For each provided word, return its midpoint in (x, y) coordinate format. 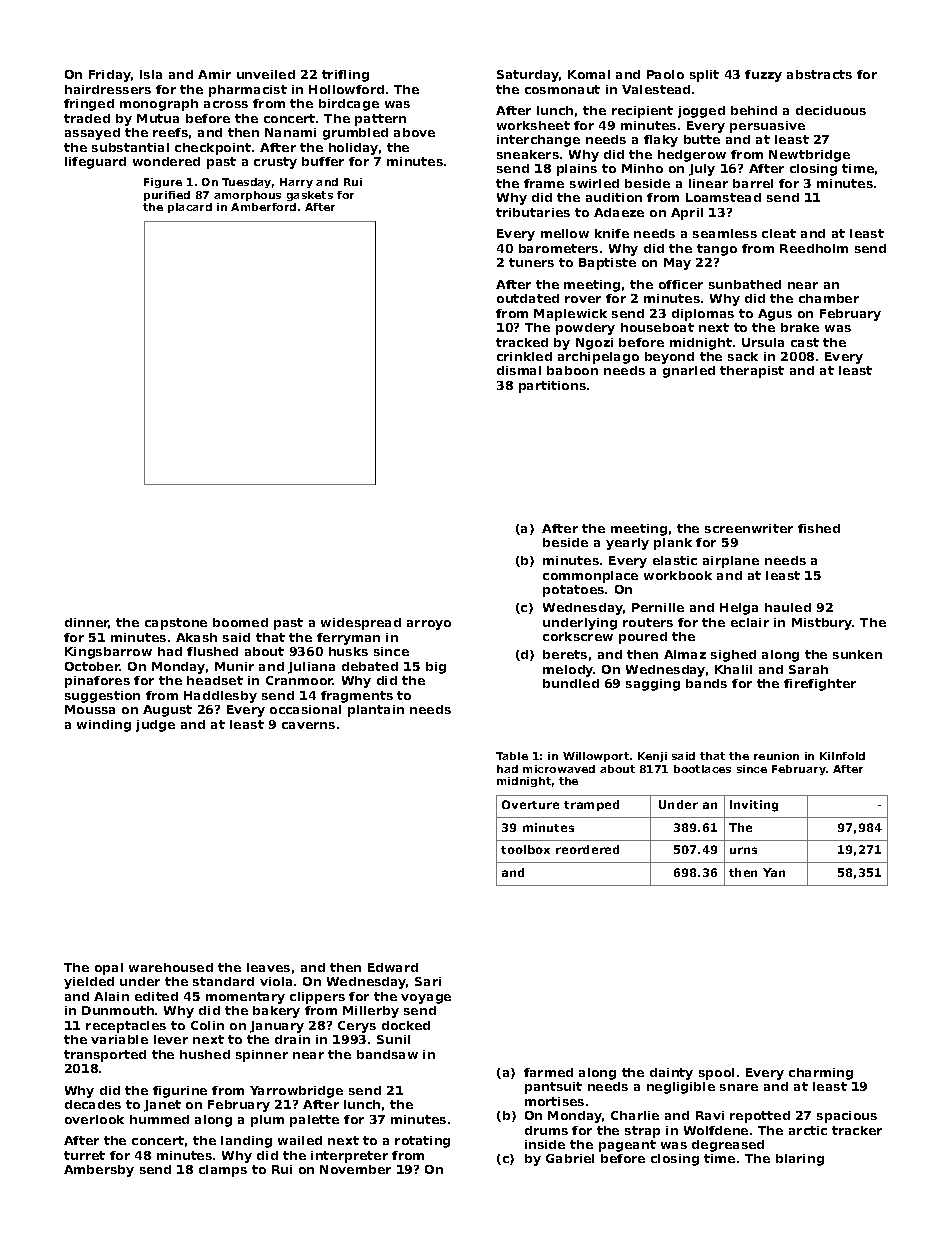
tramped (591, 805)
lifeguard (95, 163)
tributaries (533, 212)
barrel (753, 183)
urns (743, 850)
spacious (847, 1117)
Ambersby (99, 1171)
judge (155, 726)
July (702, 170)
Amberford (263, 207)
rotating (422, 1142)
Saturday (528, 76)
